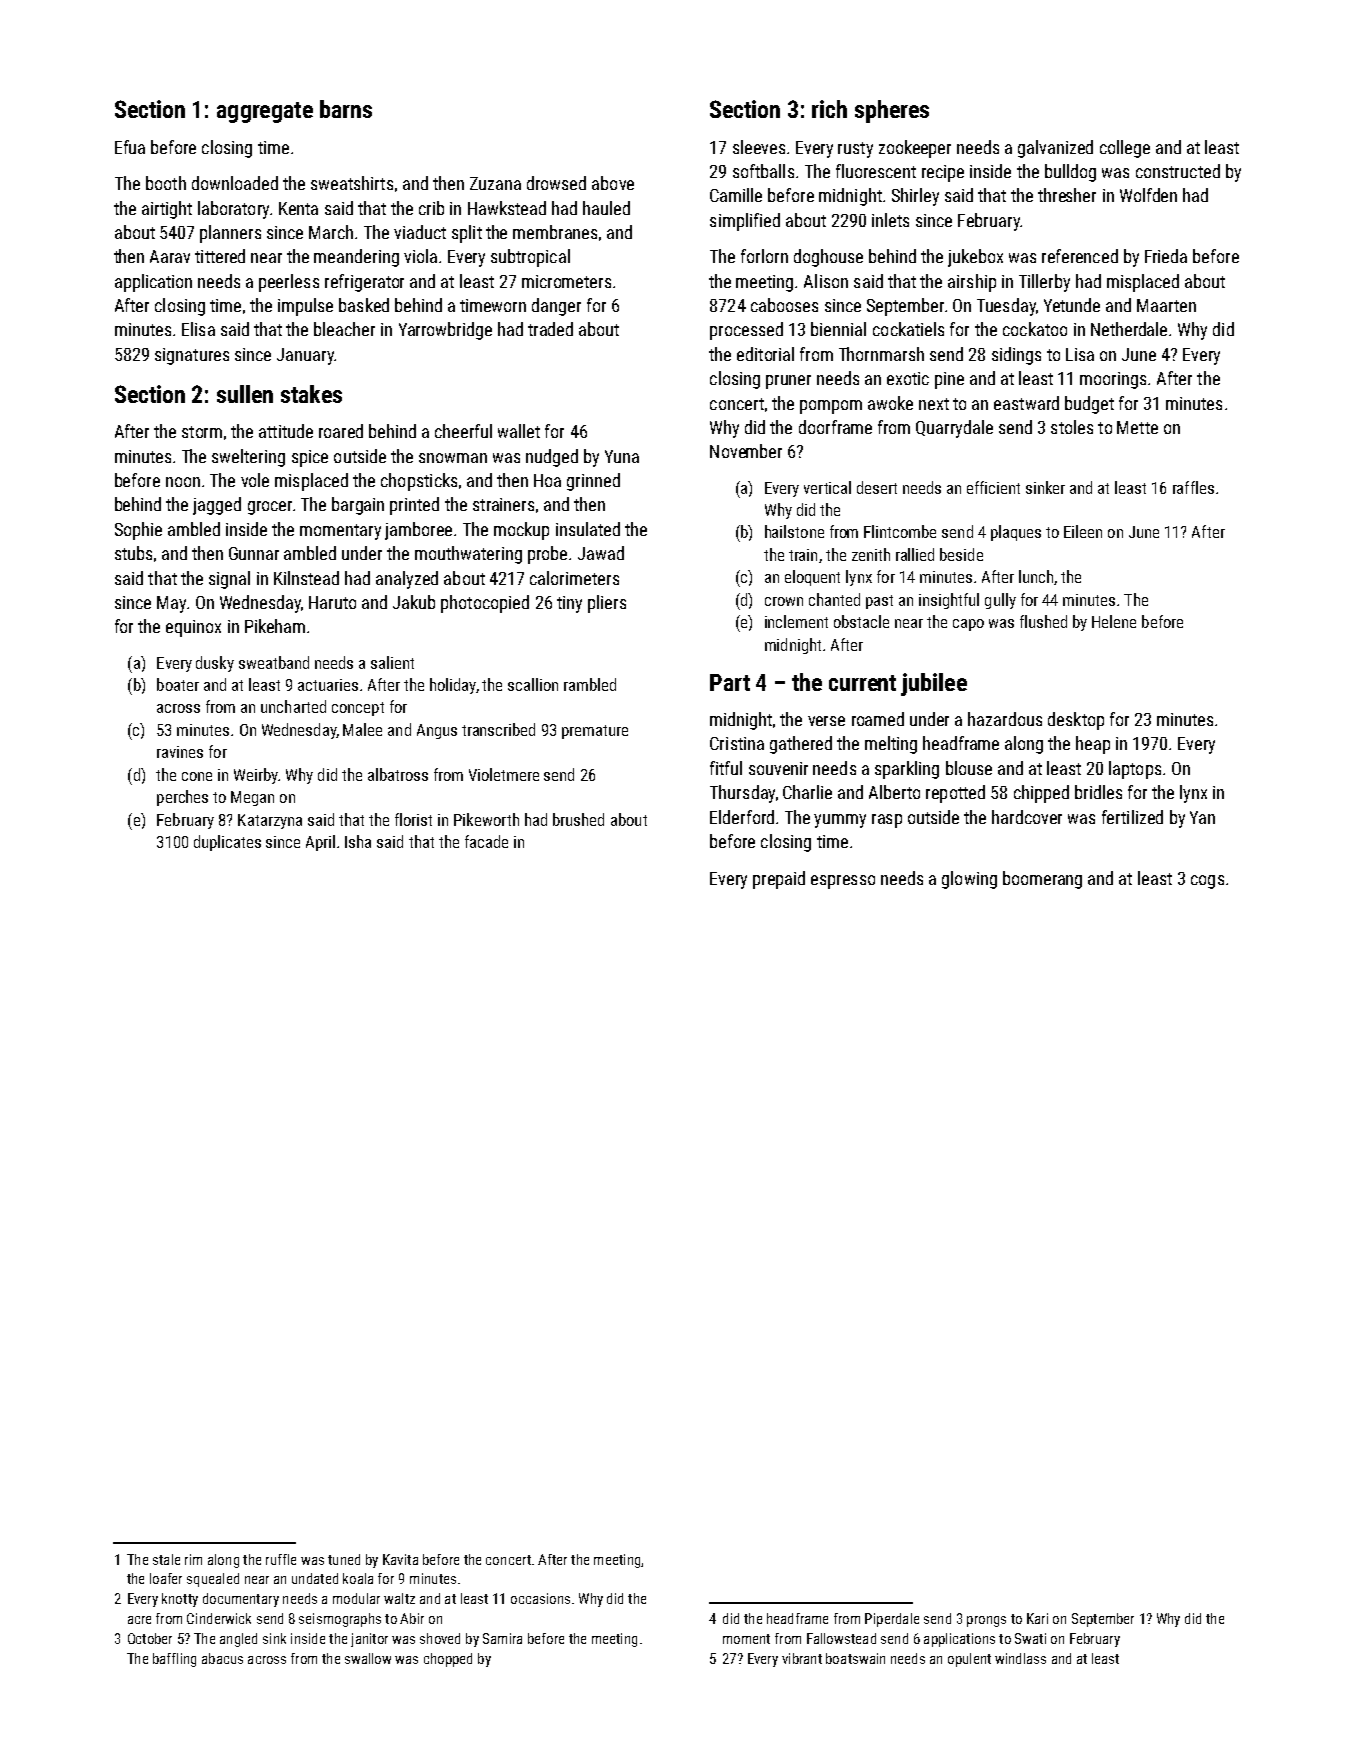  Describe the element at coordinates (346, 109) in the screenshot. I see `barns` at that location.
